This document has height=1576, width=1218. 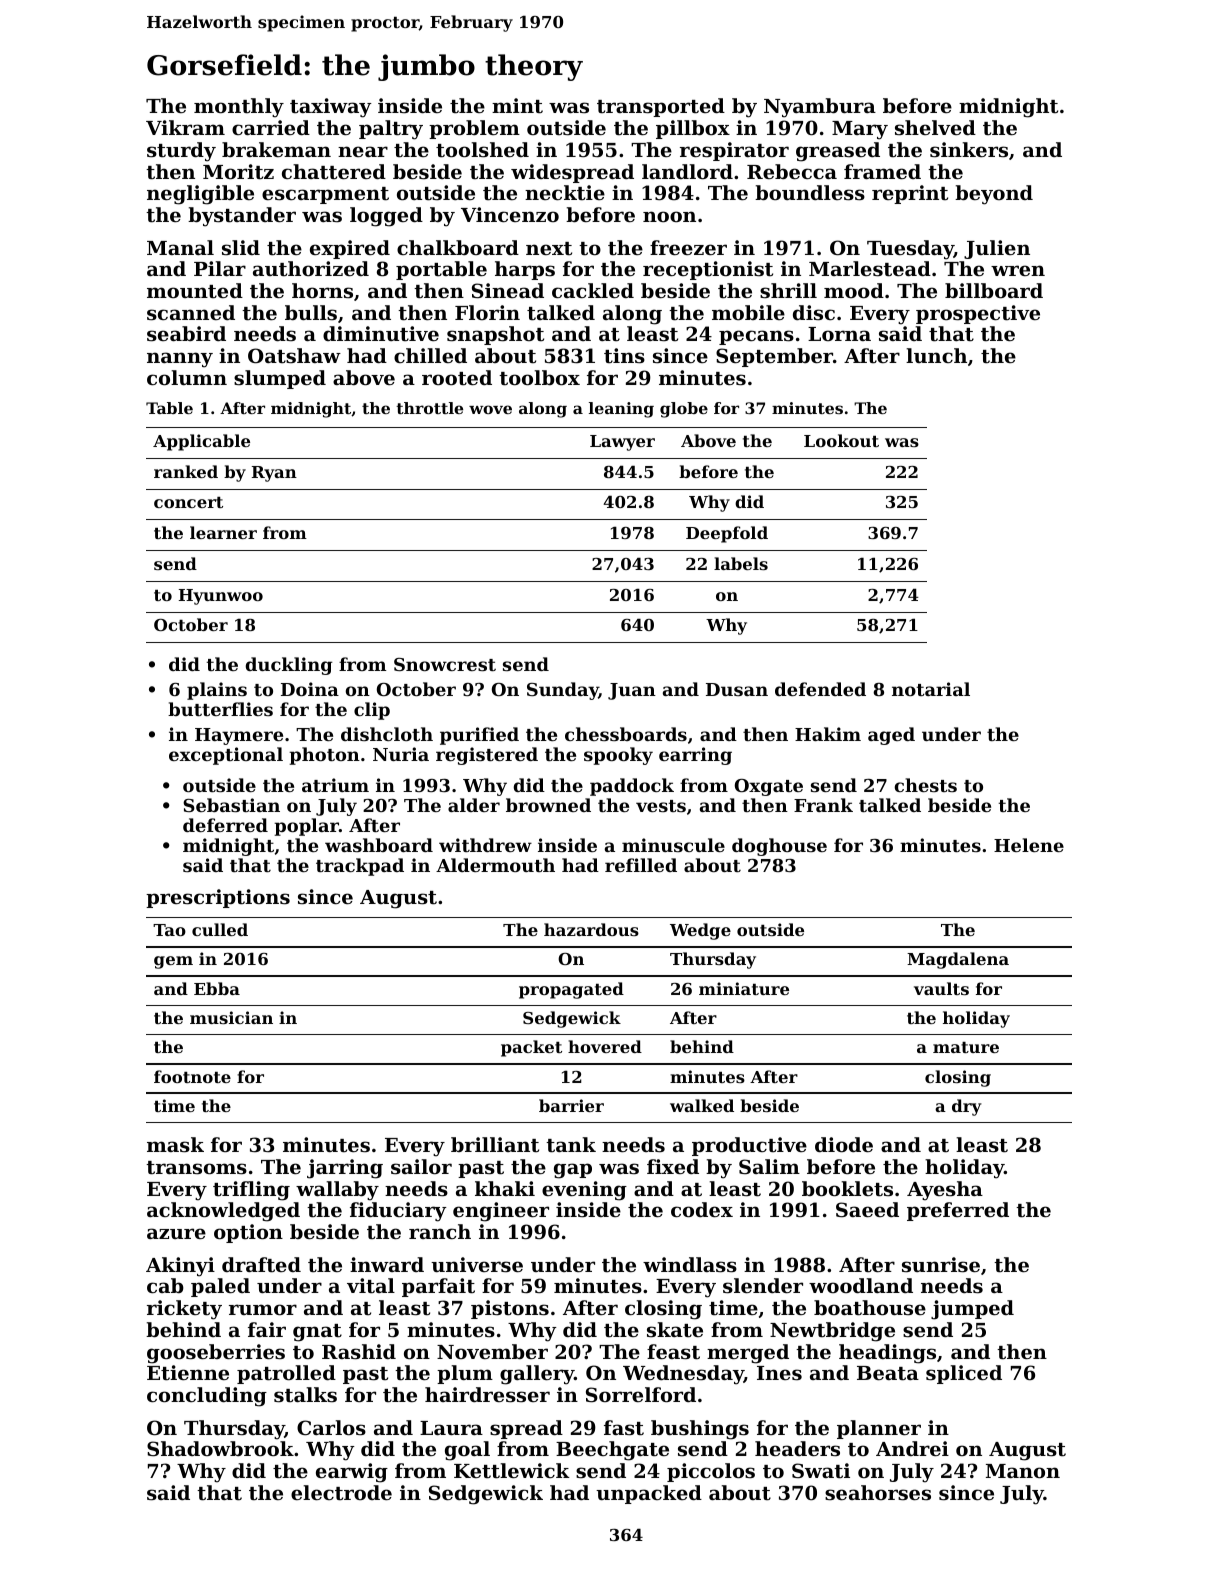 What do you see at coordinates (220, 929) in the document?
I see `culled` at bounding box center [220, 929].
